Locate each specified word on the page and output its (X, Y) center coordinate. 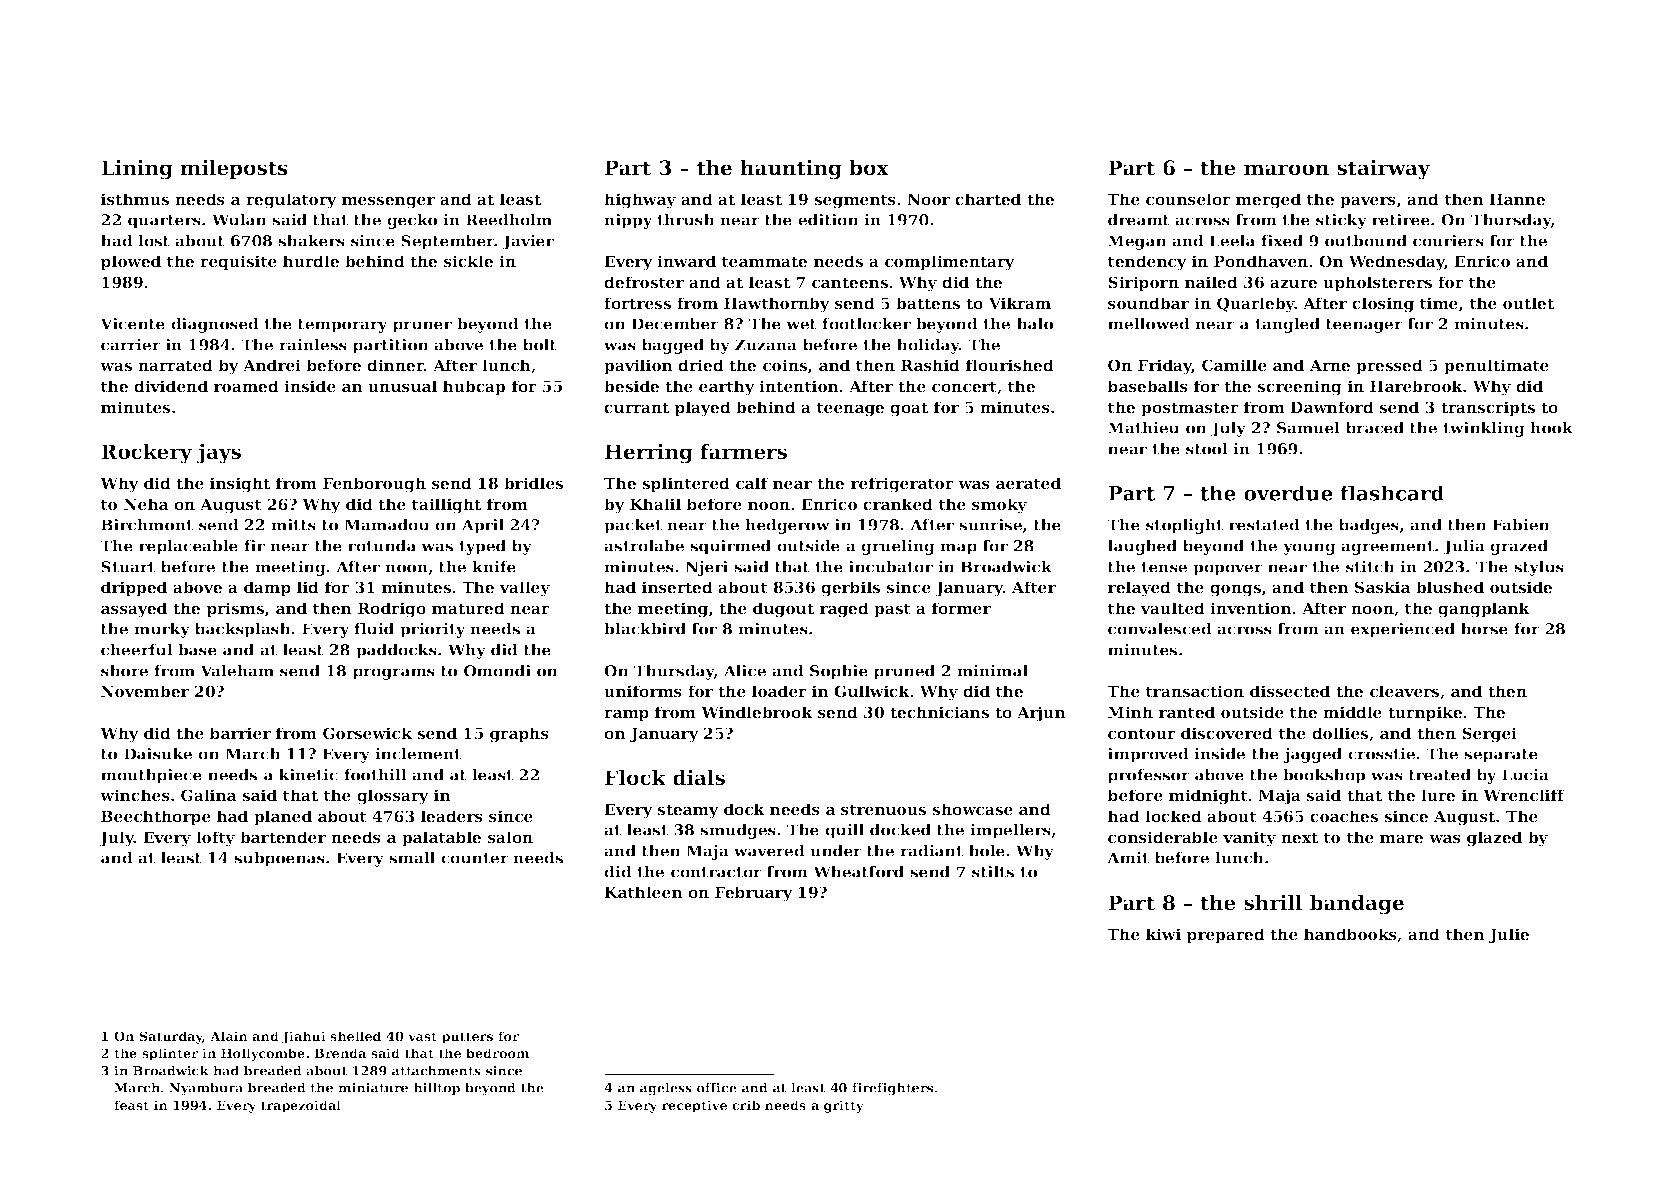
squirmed (730, 547)
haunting (791, 170)
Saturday (171, 1037)
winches (135, 795)
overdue (1288, 493)
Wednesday (1397, 263)
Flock (635, 778)
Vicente (132, 324)
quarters (164, 222)
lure (1438, 795)
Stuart (128, 567)
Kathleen (643, 892)
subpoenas (279, 859)
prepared (1226, 935)
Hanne (1517, 199)
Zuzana (766, 345)
